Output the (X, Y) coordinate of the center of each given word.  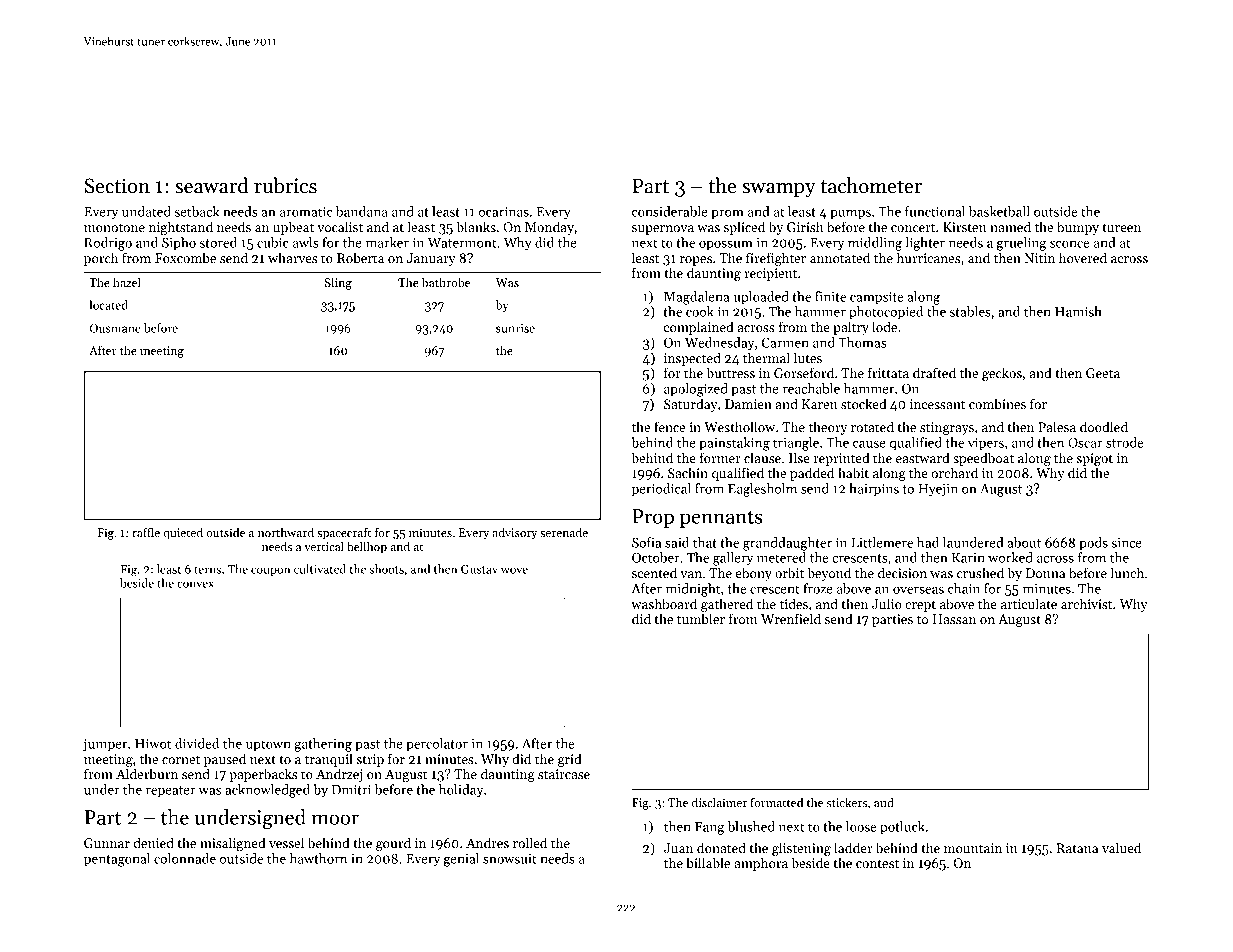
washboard (664, 603)
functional (935, 211)
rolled (530, 842)
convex (195, 584)
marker (387, 242)
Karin (968, 558)
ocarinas (504, 212)
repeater (171, 792)
